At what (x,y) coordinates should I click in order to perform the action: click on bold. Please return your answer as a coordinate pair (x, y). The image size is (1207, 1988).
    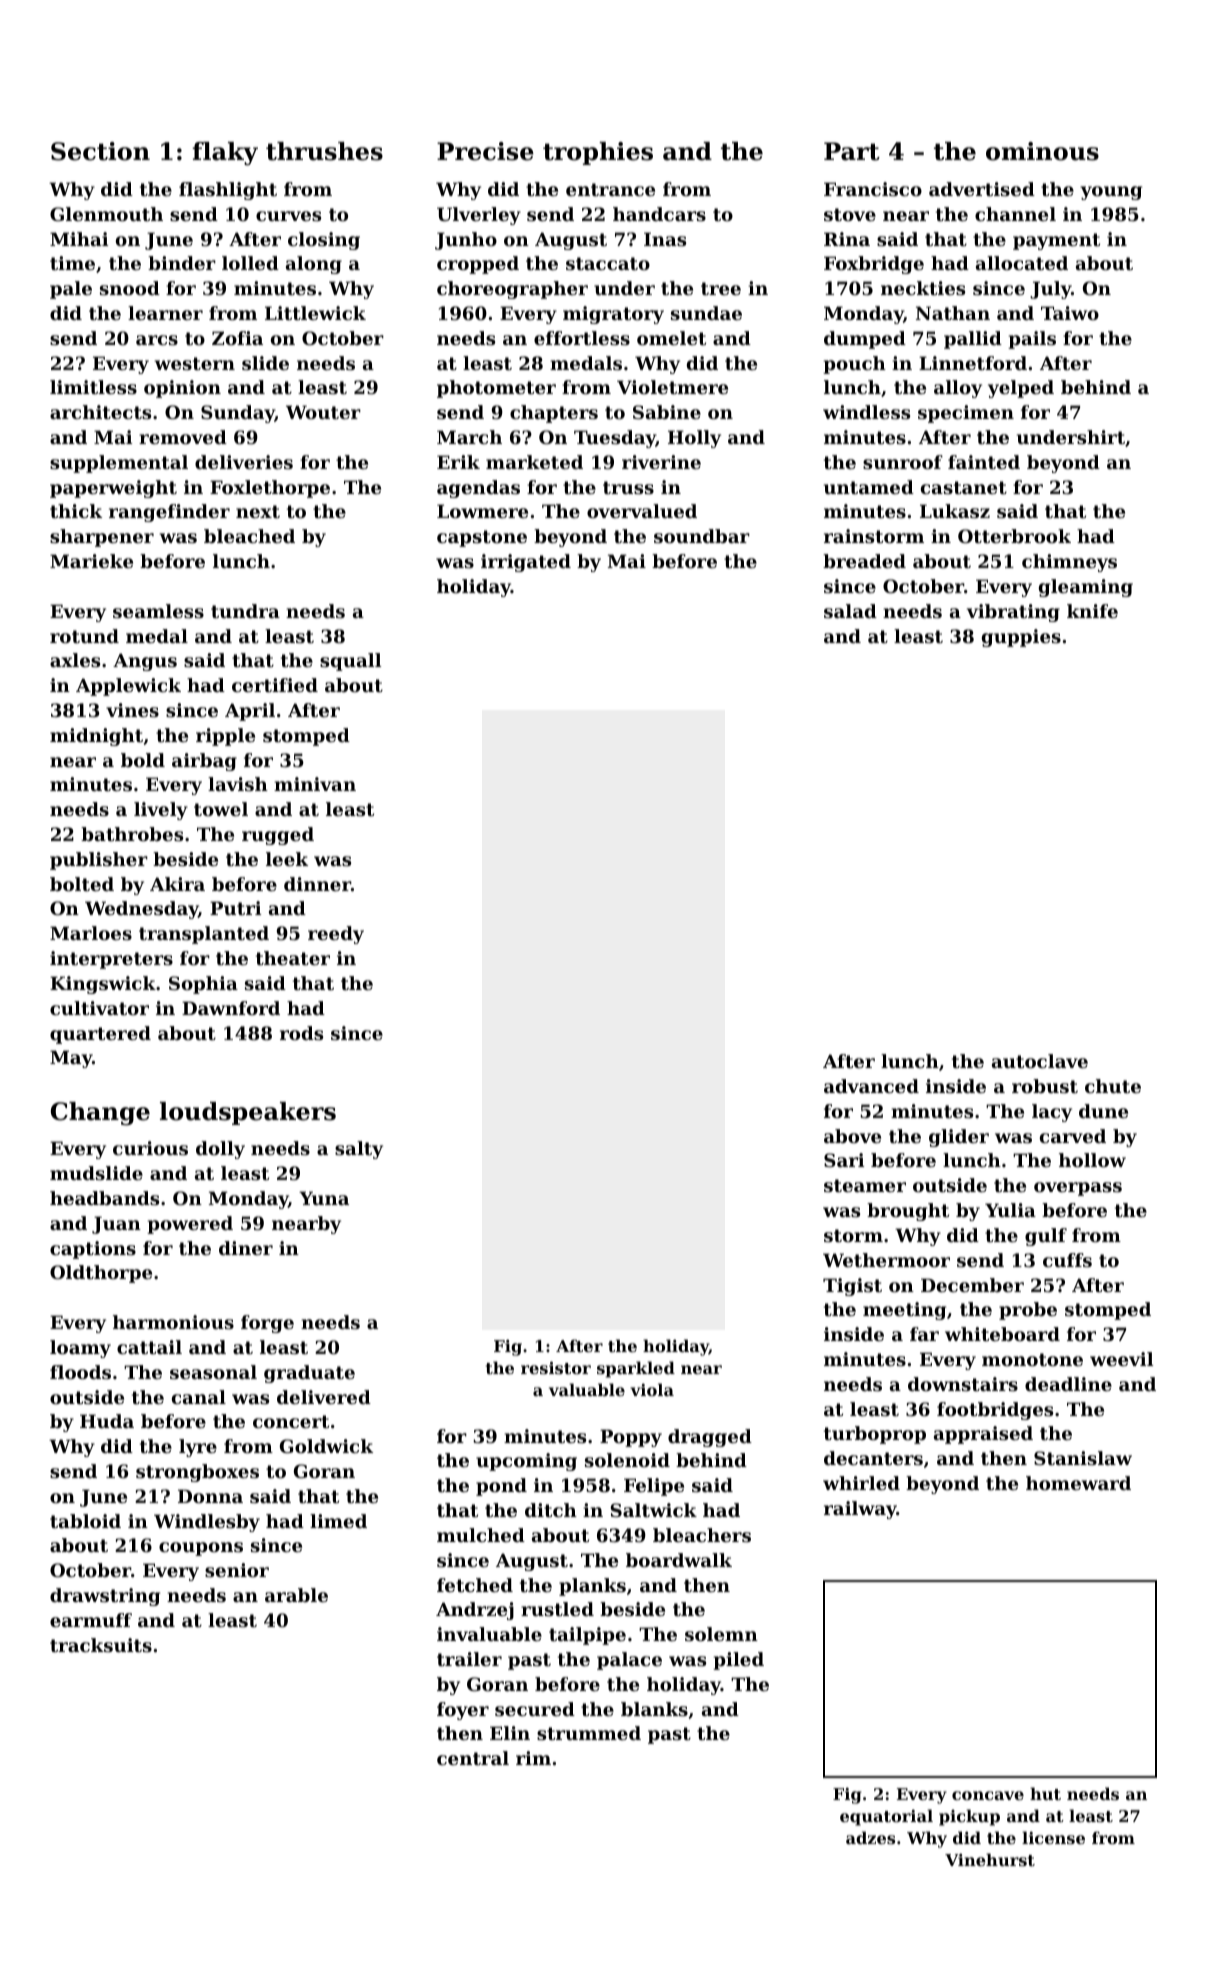
    Looking at the image, I should click on (143, 760).
